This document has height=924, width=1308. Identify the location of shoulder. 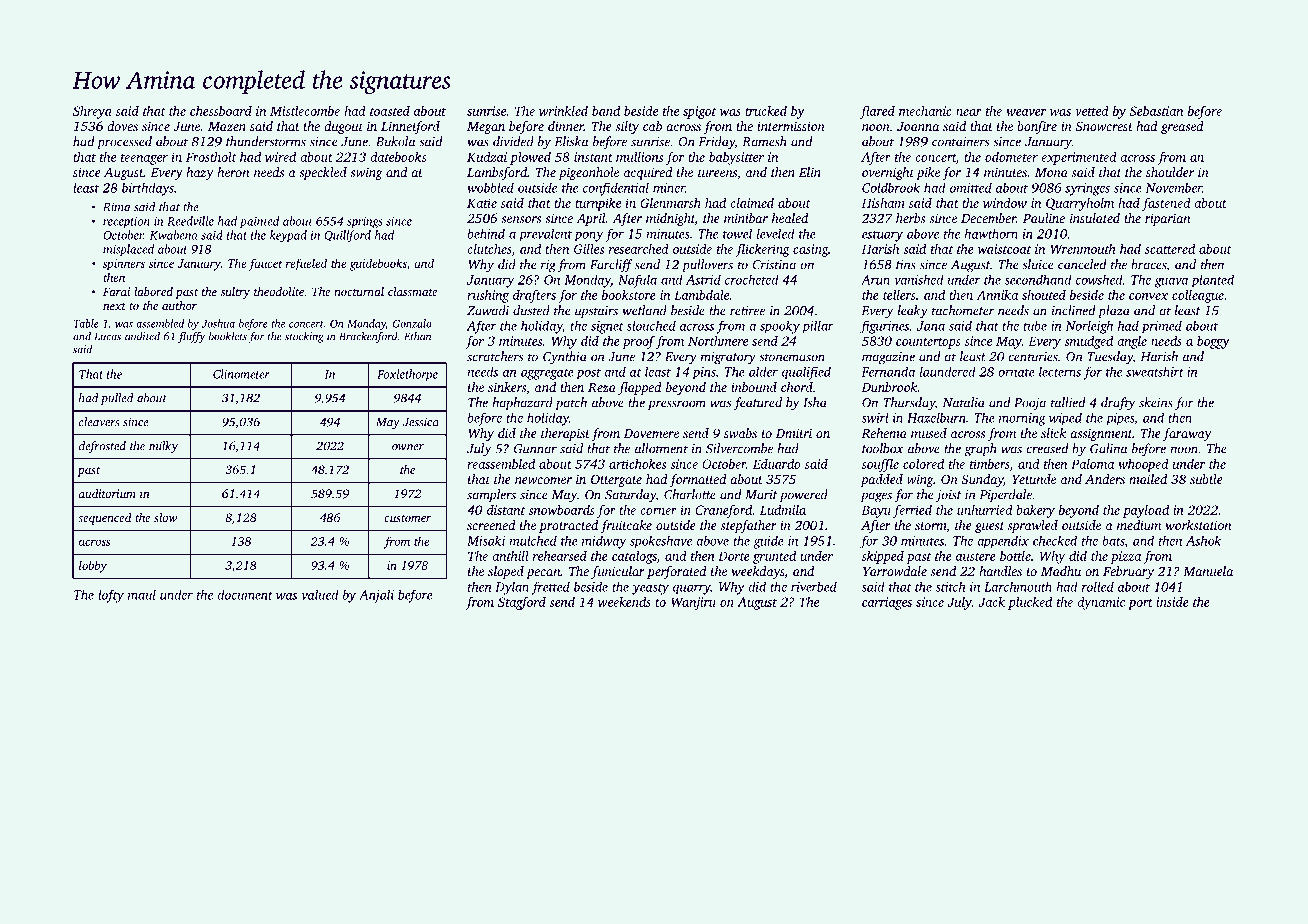
(1170, 172).
